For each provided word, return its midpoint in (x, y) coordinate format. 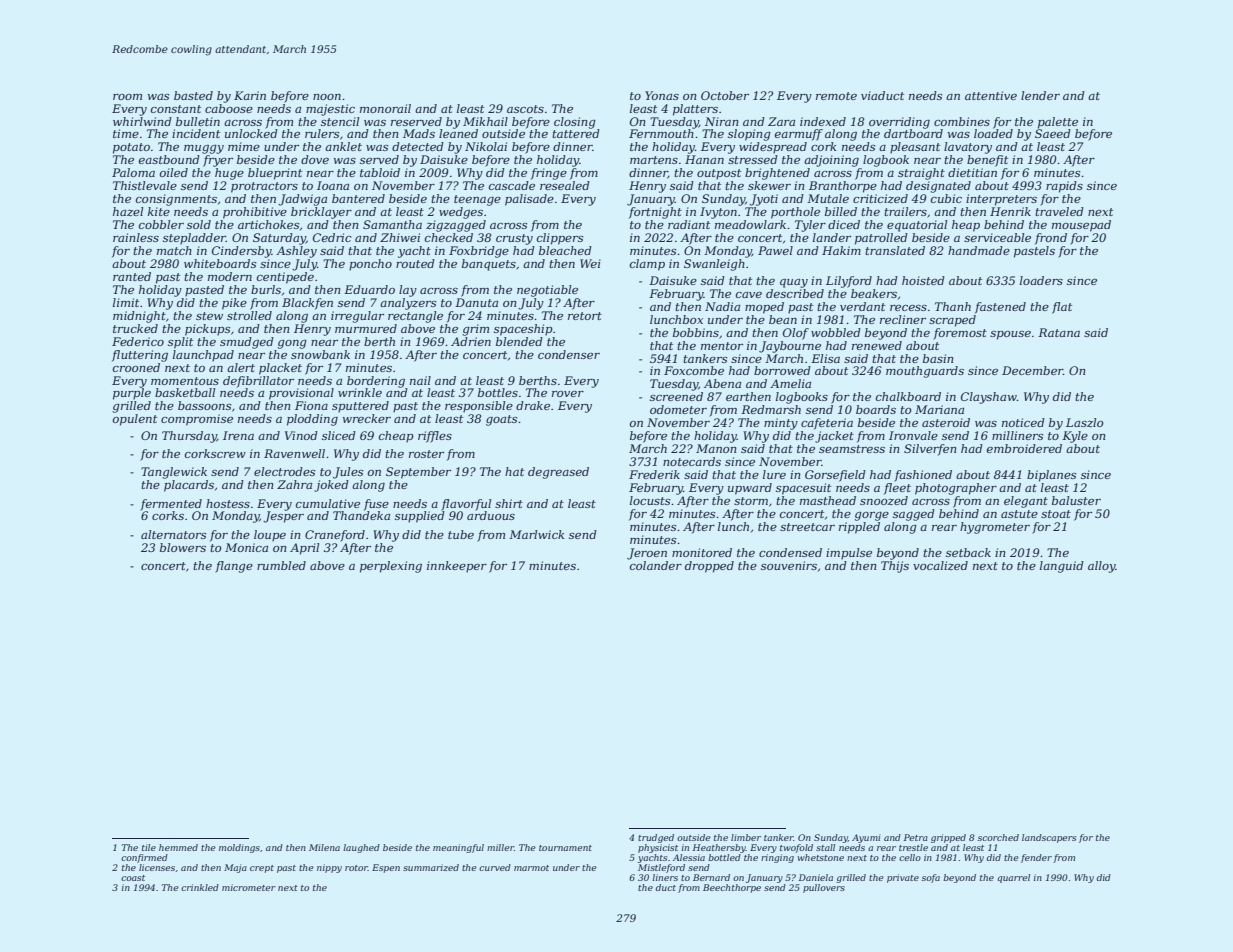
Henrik (1010, 211)
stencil (340, 121)
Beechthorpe (732, 888)
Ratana (1059, 332)
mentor (722, 346)
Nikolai (486, 146)
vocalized (940, 565)
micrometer (249, 887)
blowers (183, 547)
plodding (312, 420)
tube (461, 534)
